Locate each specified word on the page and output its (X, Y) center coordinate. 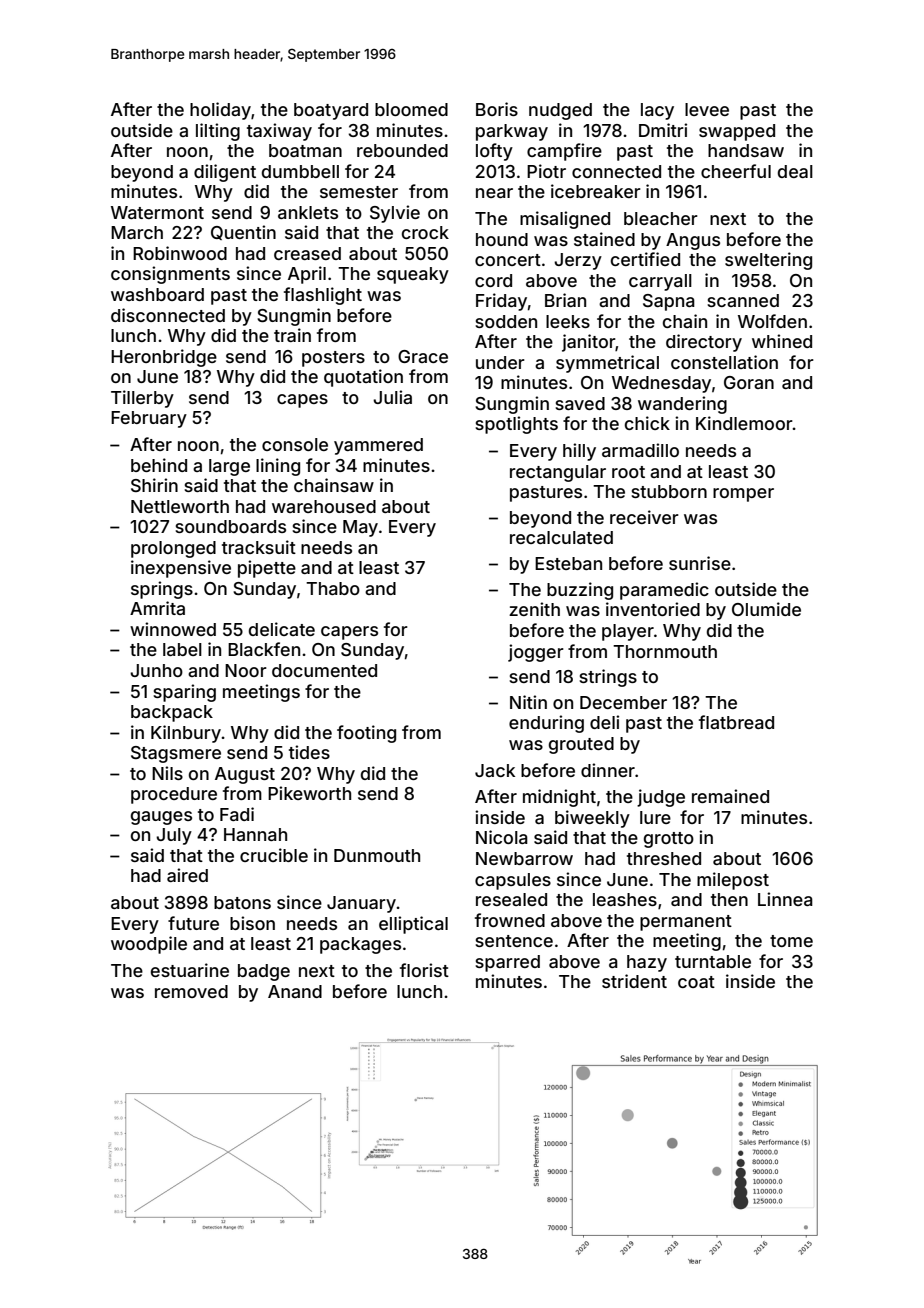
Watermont (157, 212)
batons (242, 902)
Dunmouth (377, 855)
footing (366, 734)
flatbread (736, 722)
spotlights (516, 425)
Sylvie (395, 214)
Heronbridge (164, 358)
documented (324, 670)
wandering (682, 405)
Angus (693, 241)
